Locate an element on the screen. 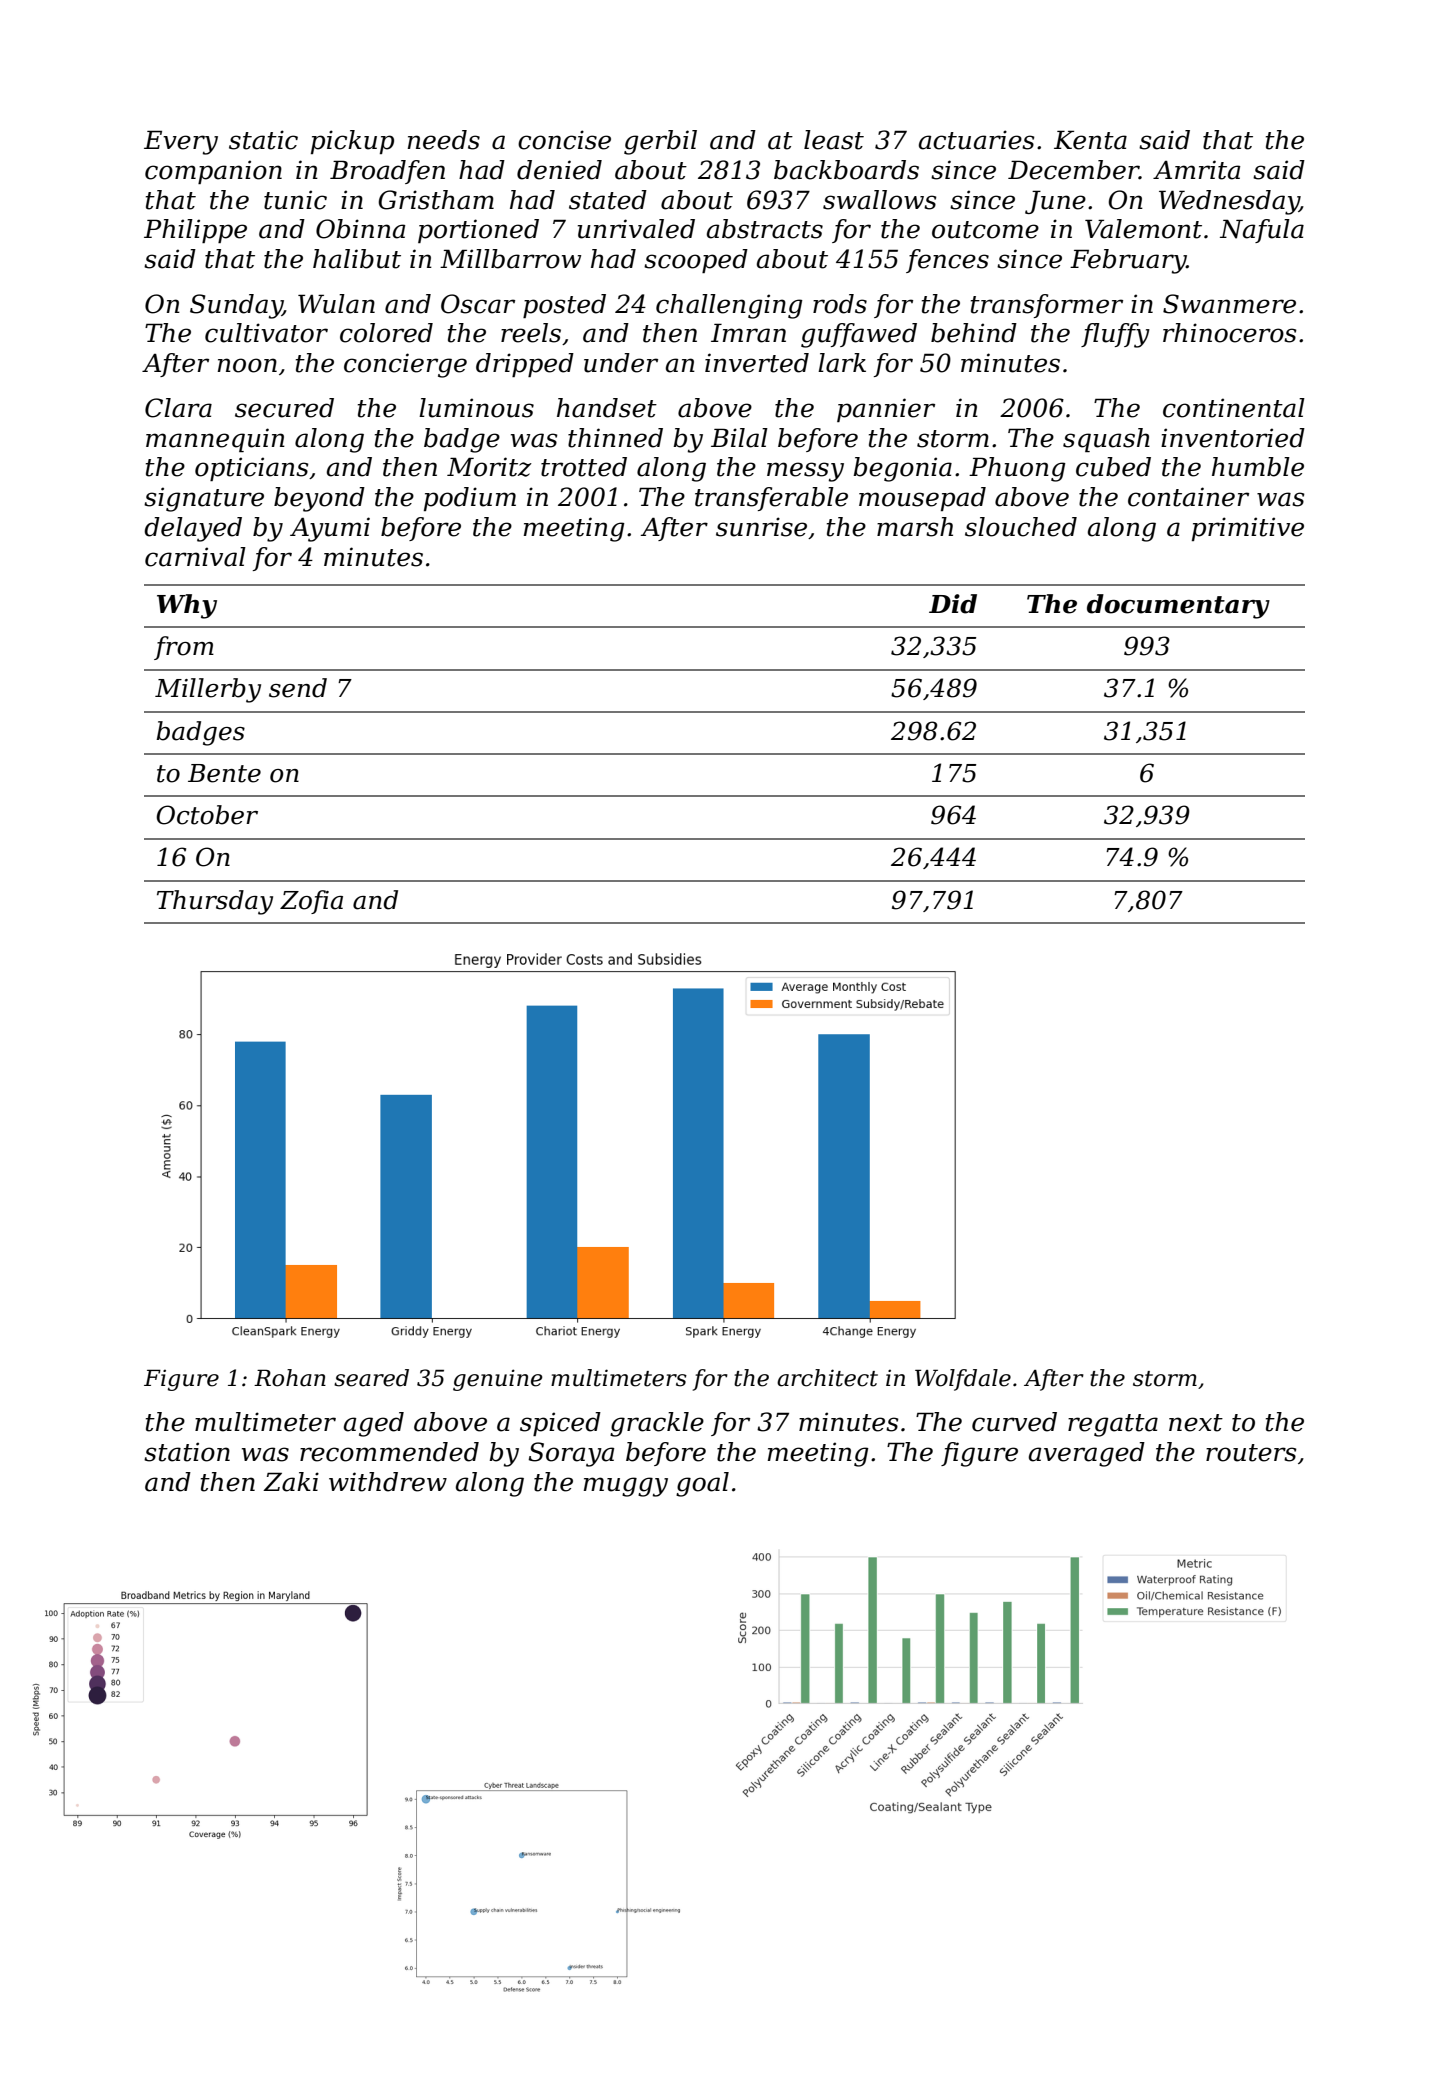 This screenshot has height=2100, width=1450. podium is located at coordinates (470, 499).
